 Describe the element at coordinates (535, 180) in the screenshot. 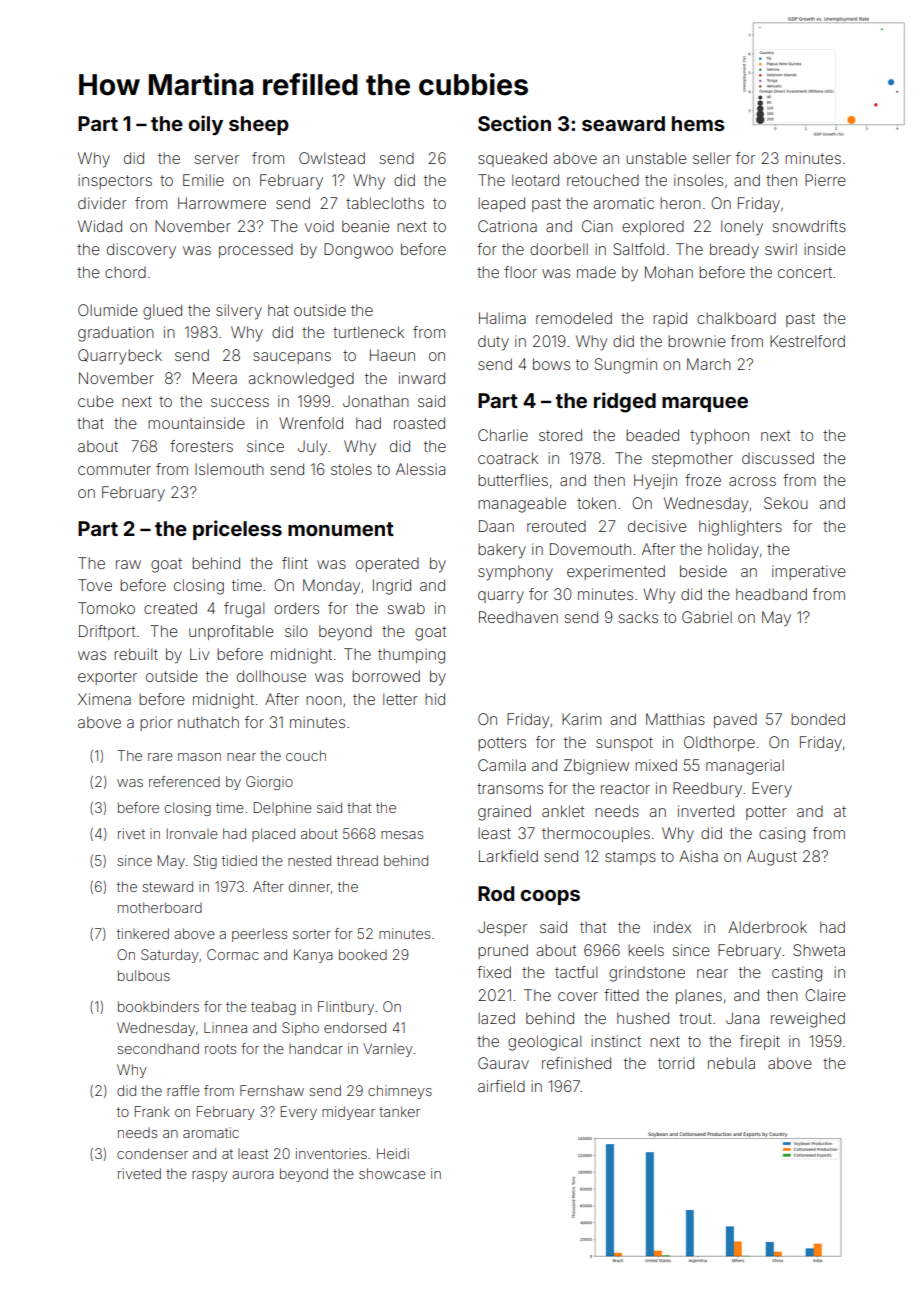

I see `leotard` at that location.
